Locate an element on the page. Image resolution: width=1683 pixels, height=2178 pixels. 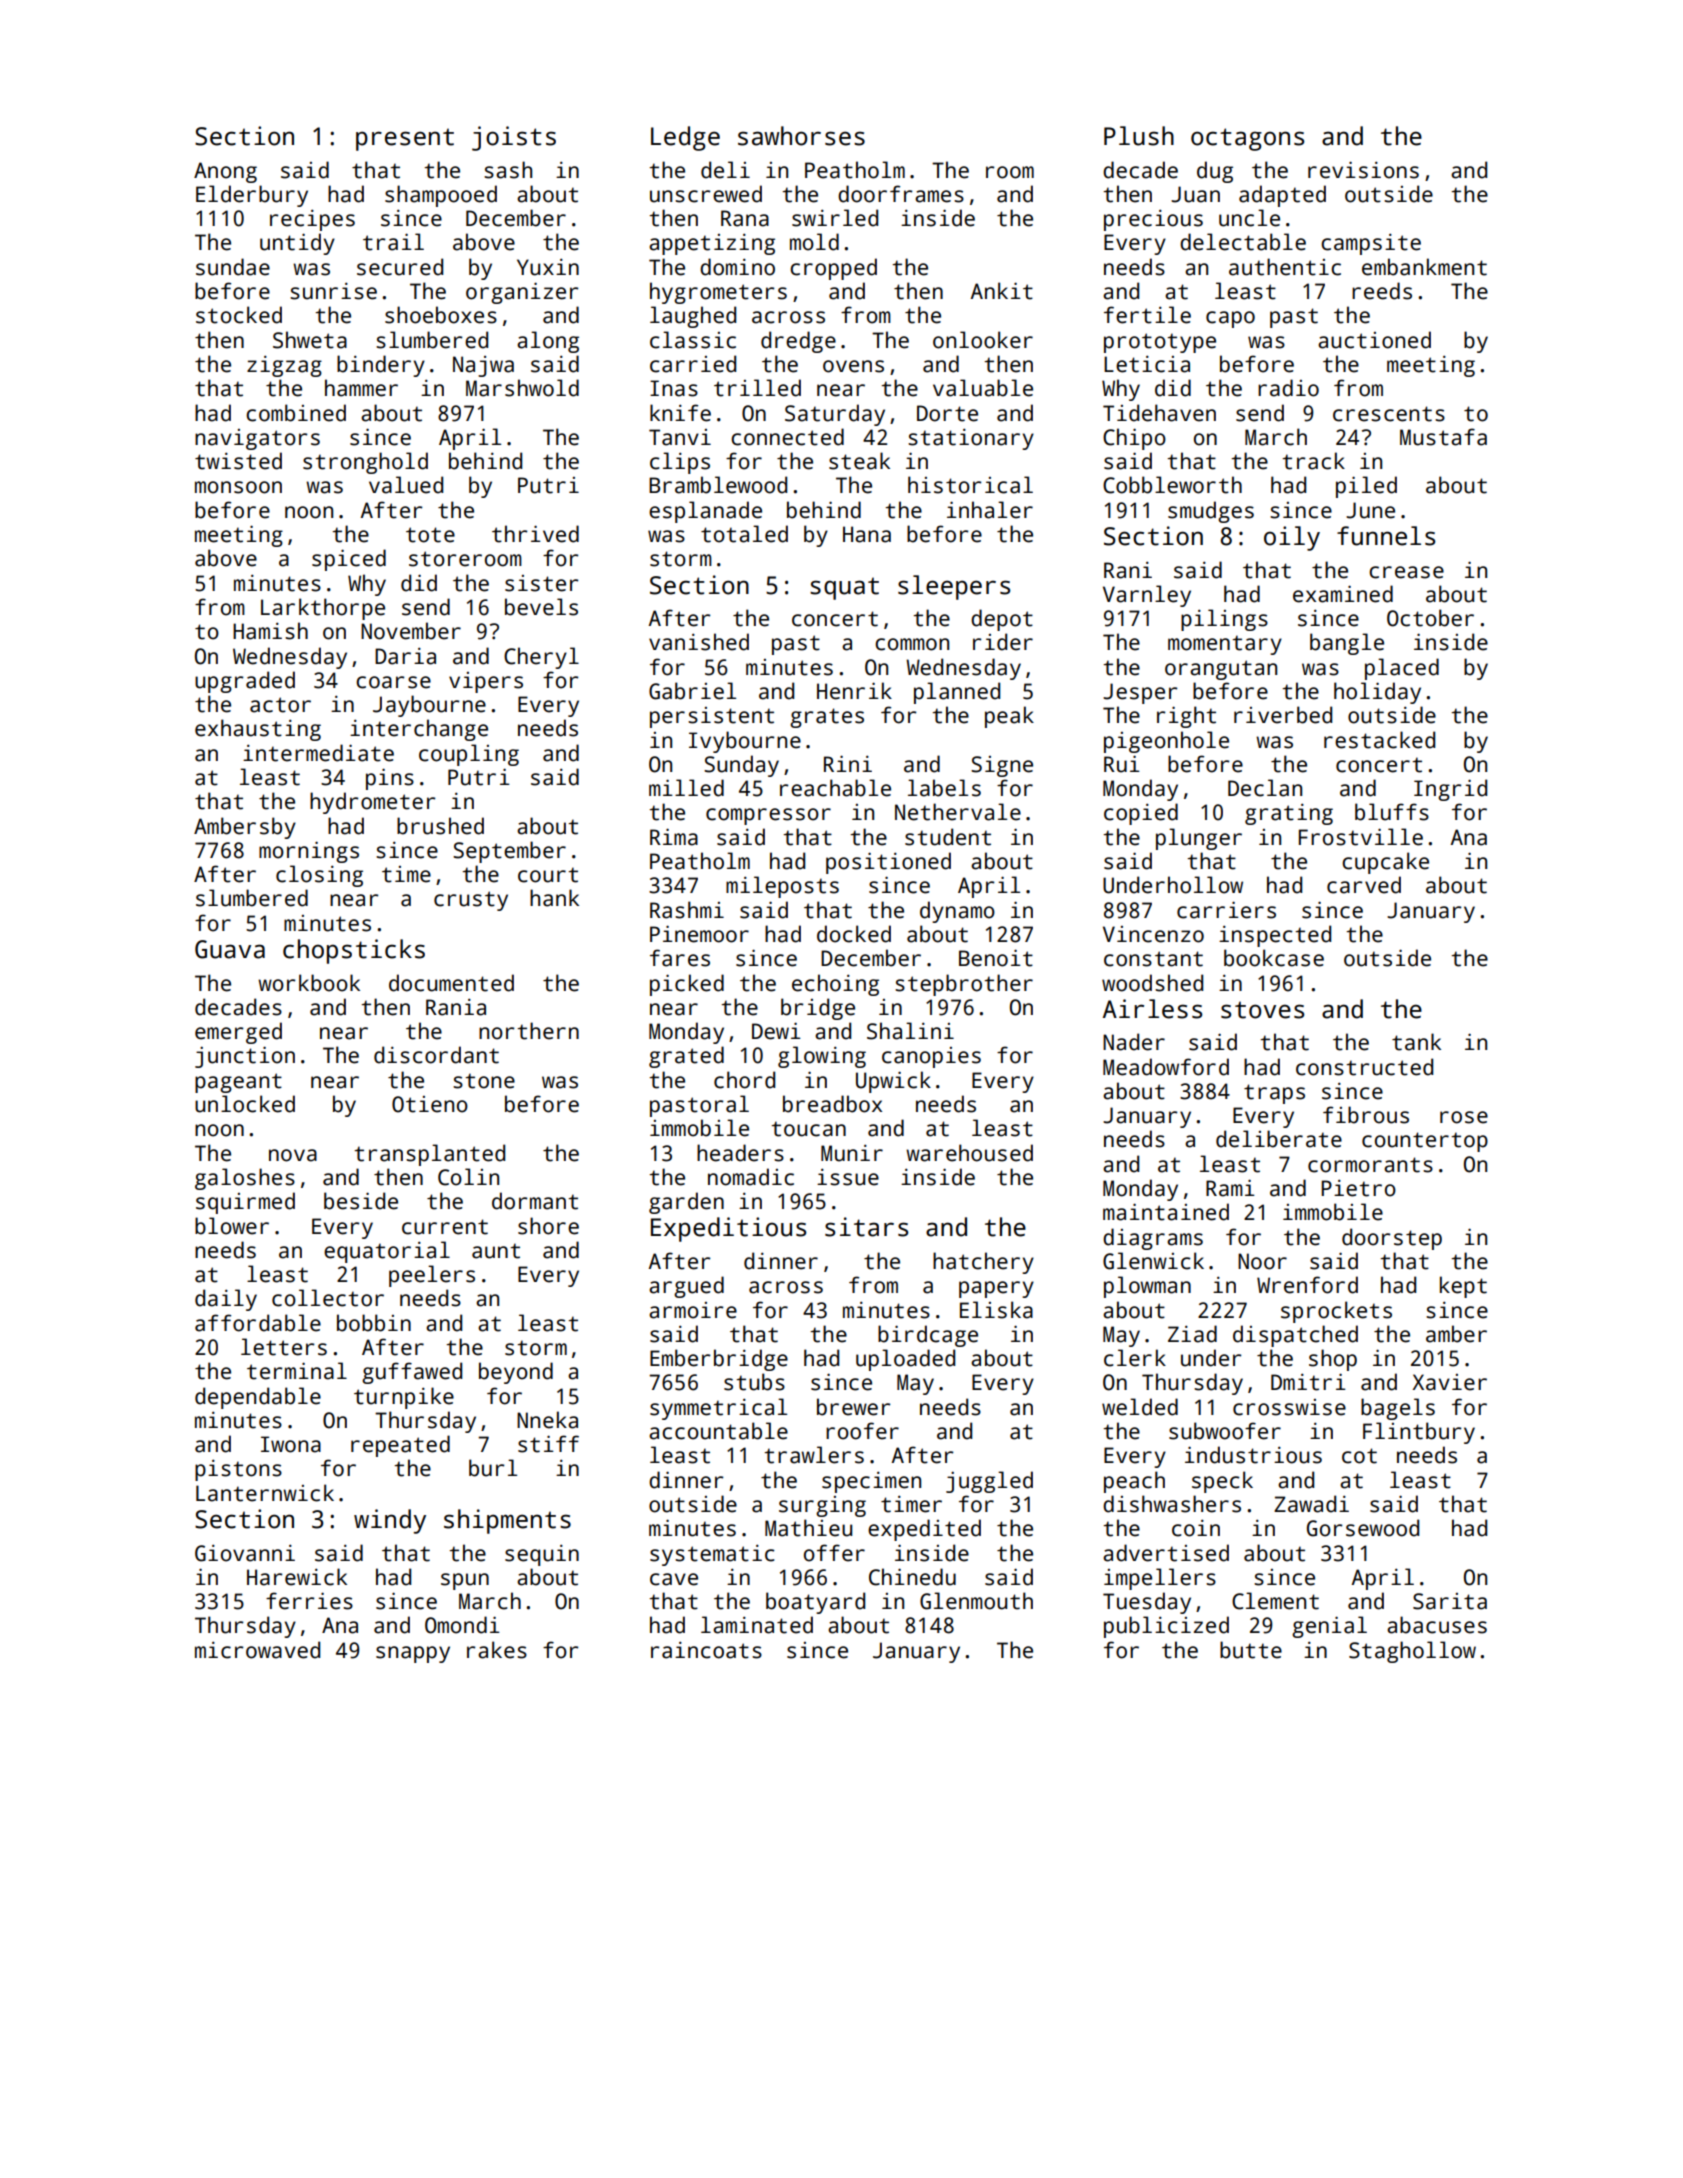
Anong is located at coordinates (225, 172).
